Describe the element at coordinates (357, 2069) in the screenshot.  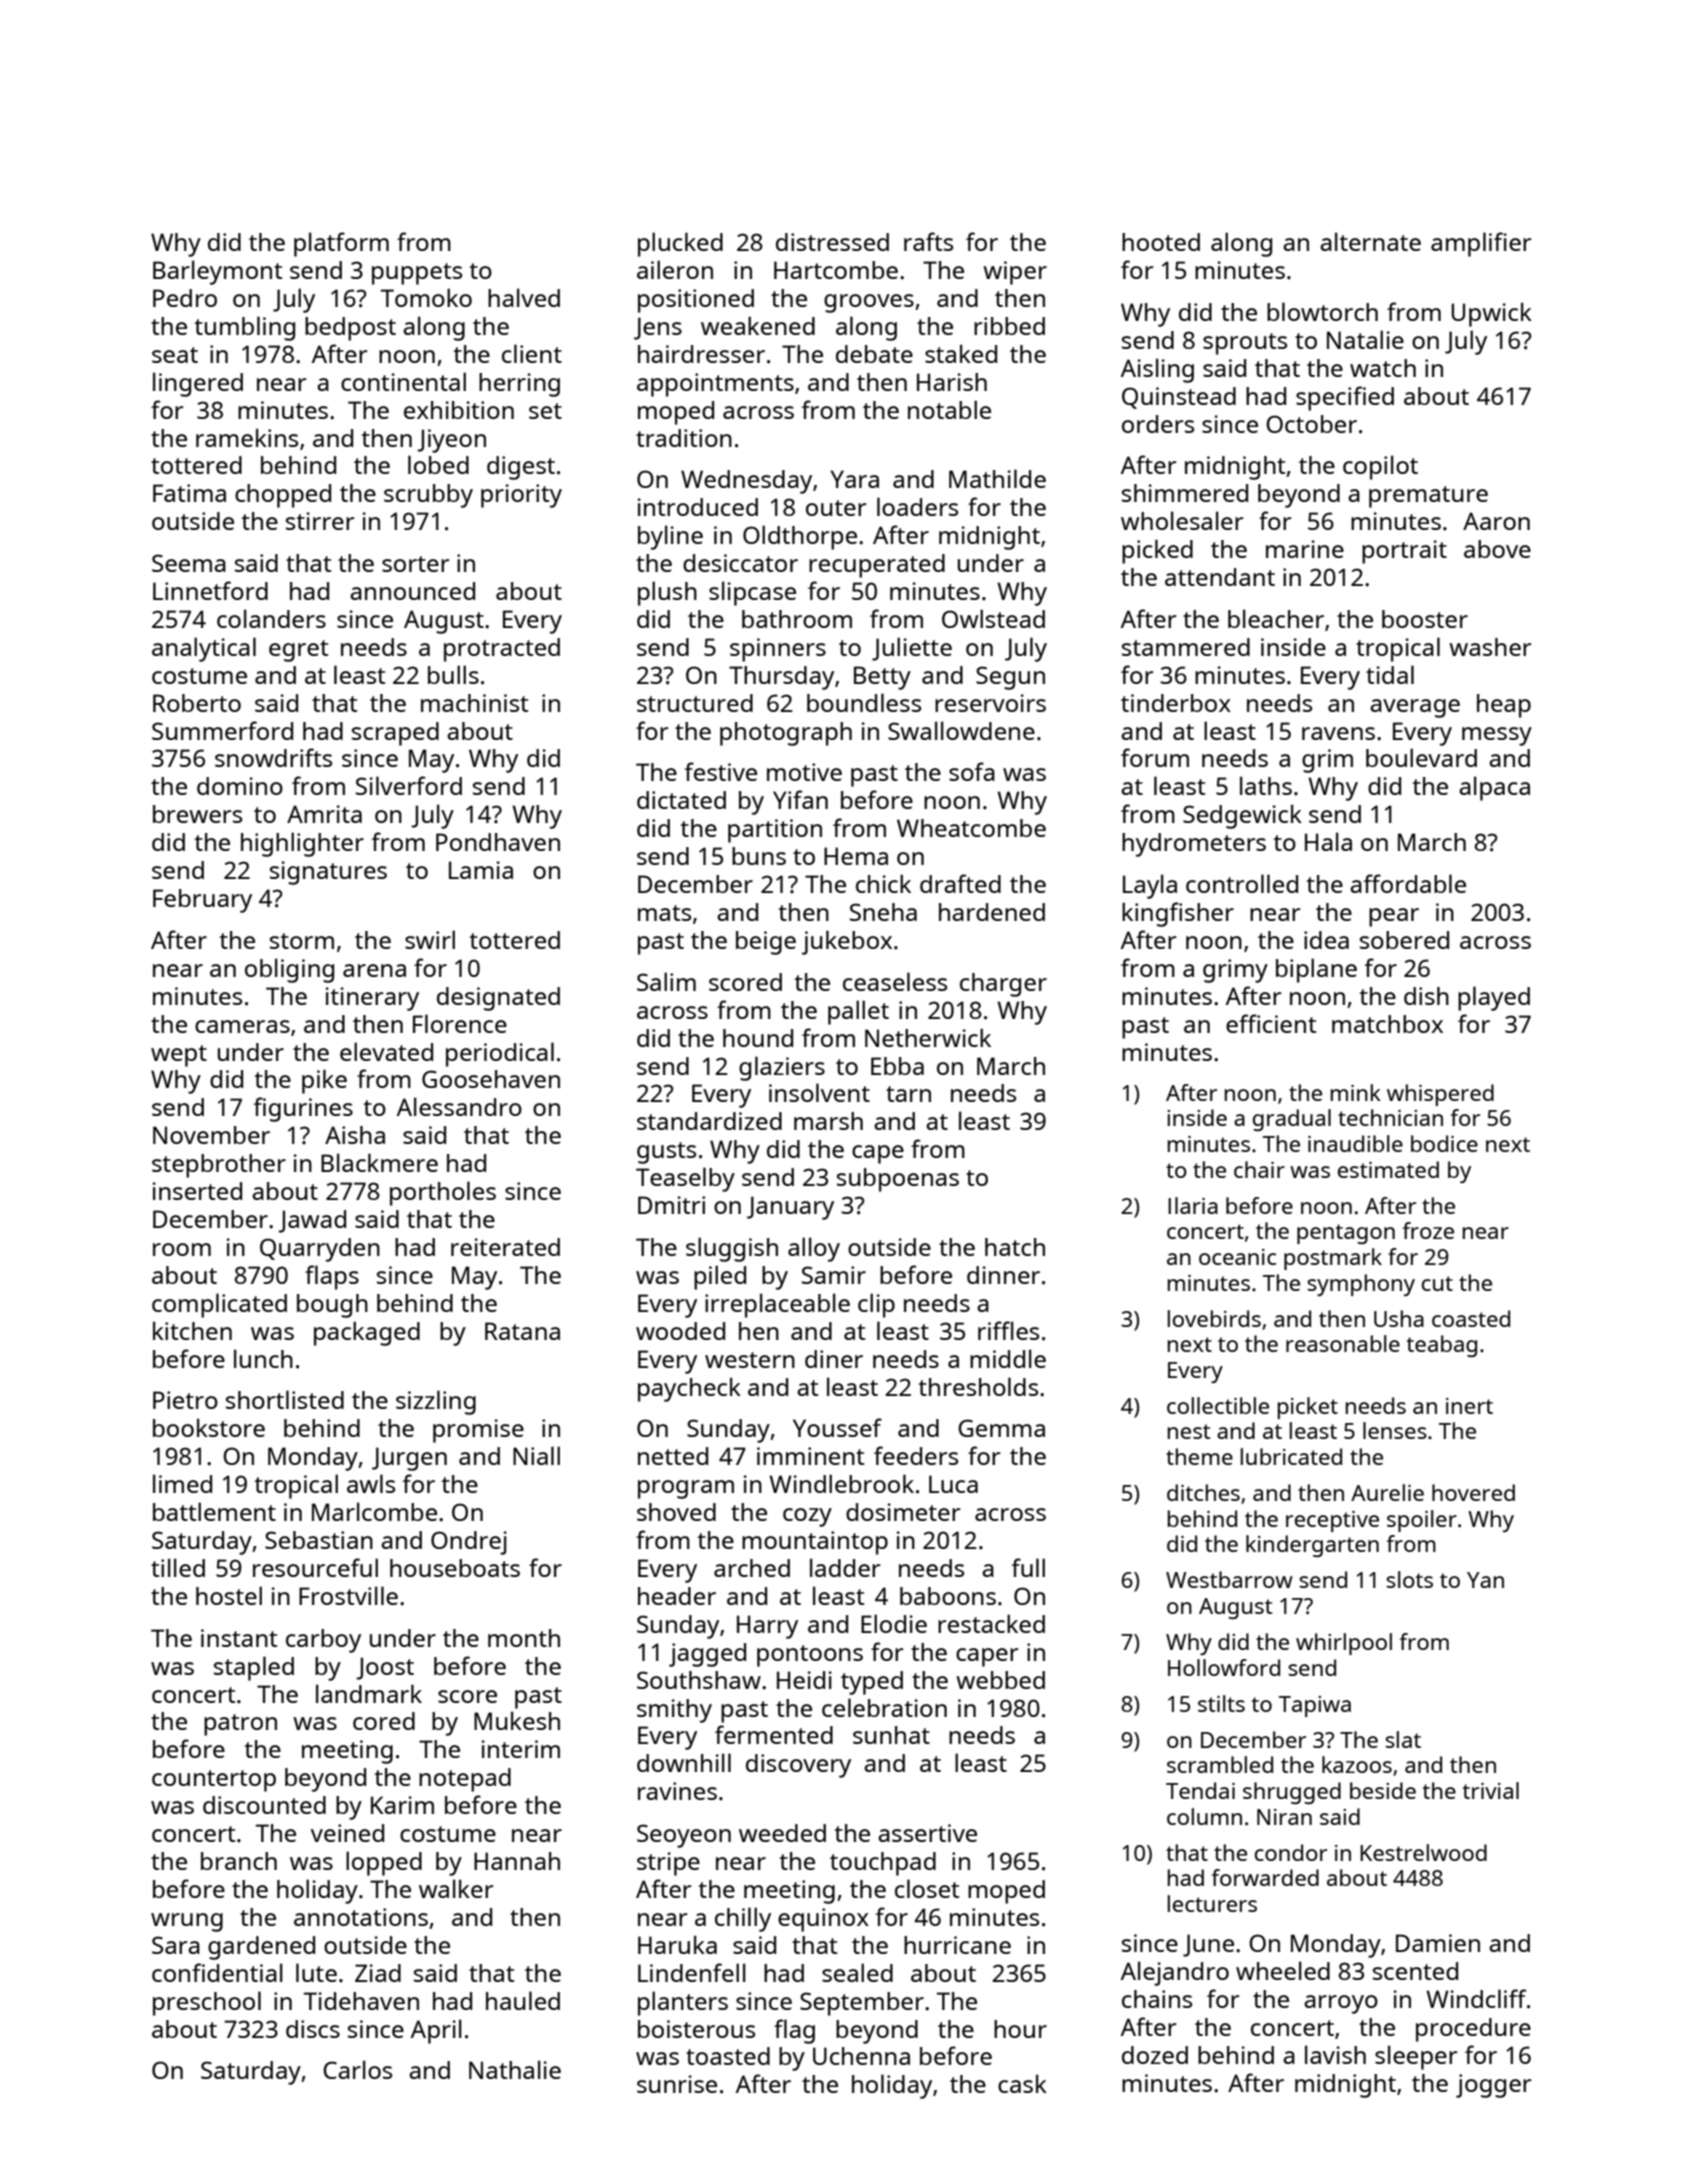
I see `Carlos` at that location.
